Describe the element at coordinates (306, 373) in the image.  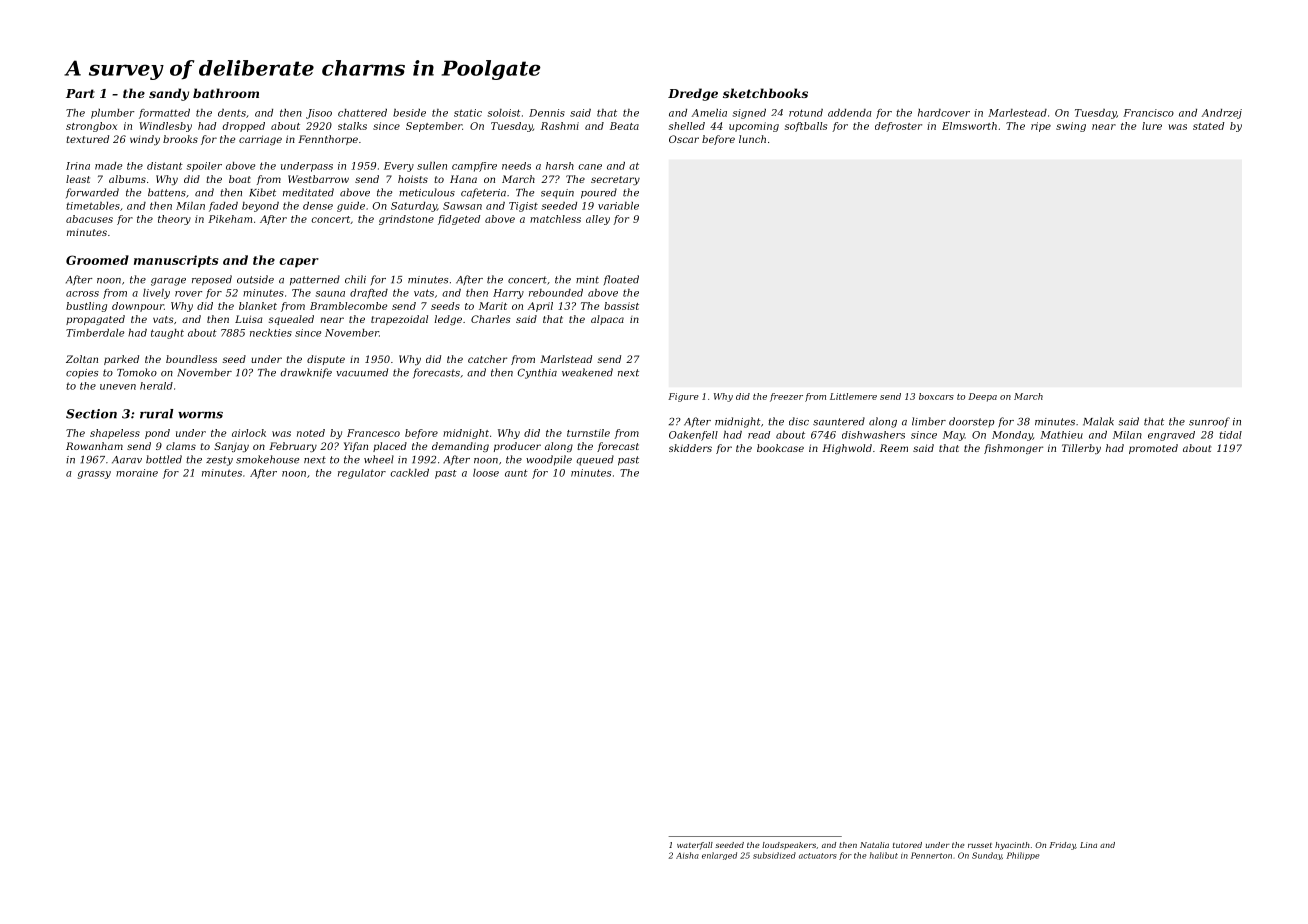
I see `drawknife` at that location.
